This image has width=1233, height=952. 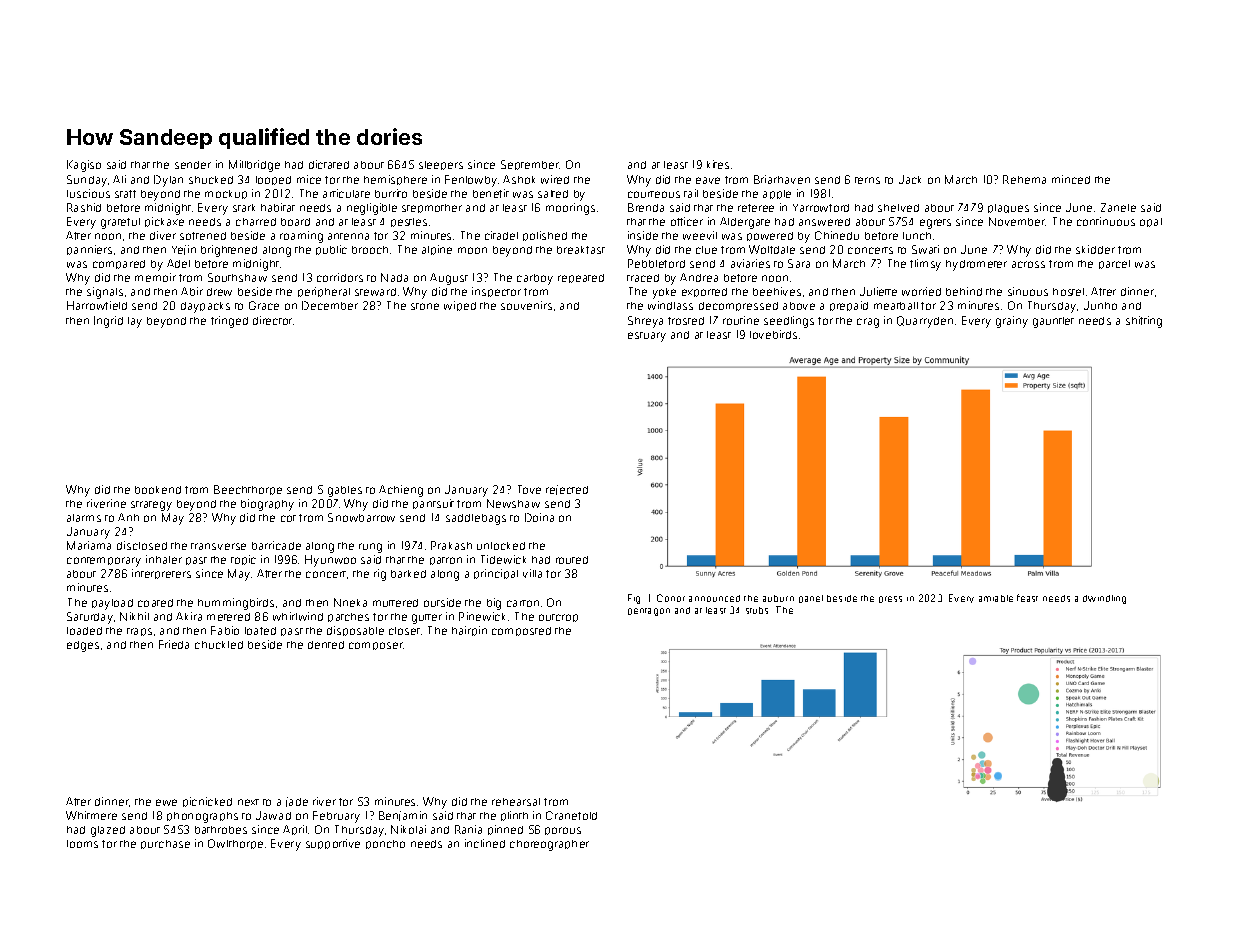 I want to click on wired, so click(x=555, y=179).
